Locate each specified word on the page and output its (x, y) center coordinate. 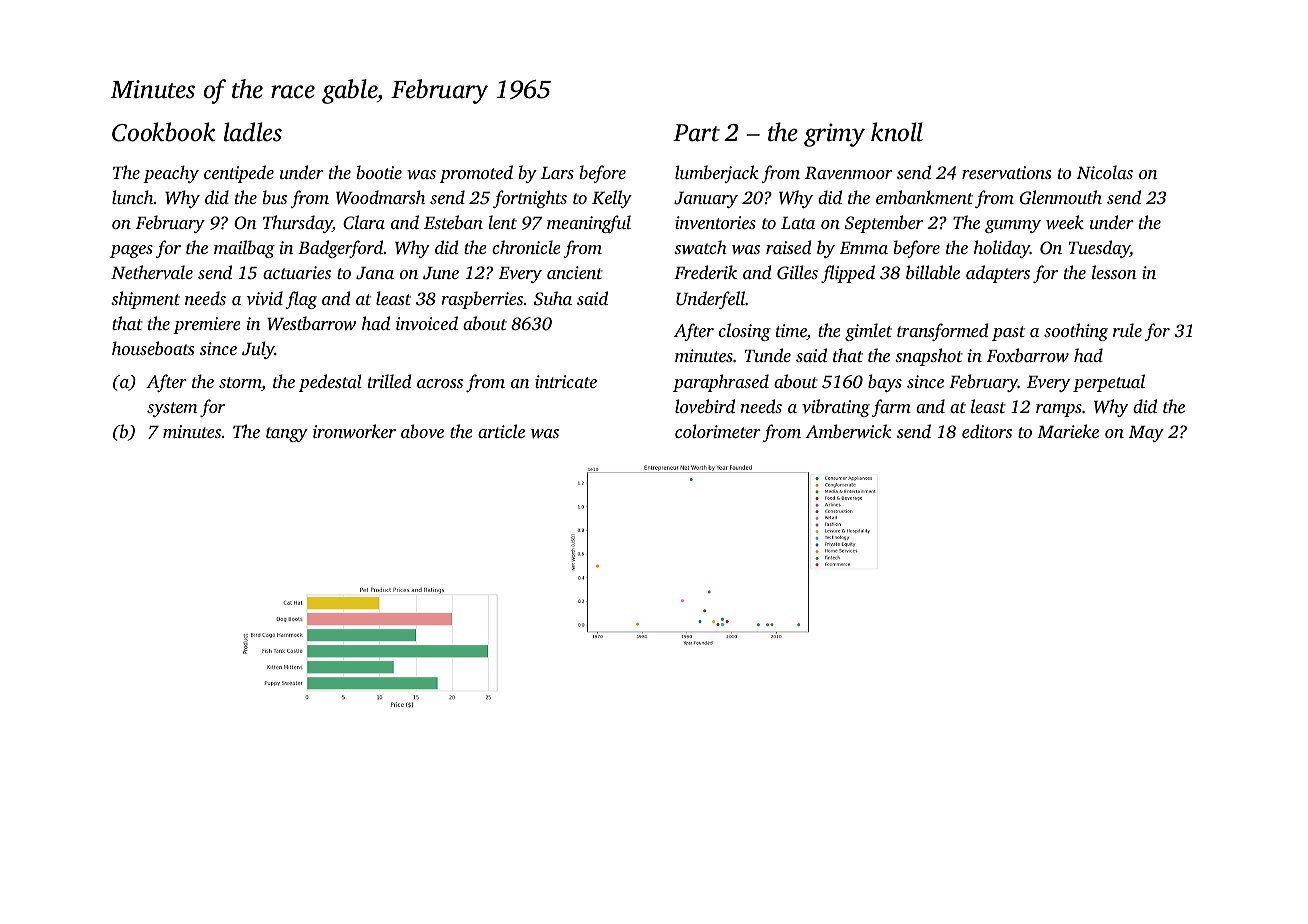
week (1065, 222)
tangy (287, 434)
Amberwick (848, 431)
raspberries (482, 300)
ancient (575, 272)
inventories (715, 222)
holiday (1002, 249)
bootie (379, 172)
